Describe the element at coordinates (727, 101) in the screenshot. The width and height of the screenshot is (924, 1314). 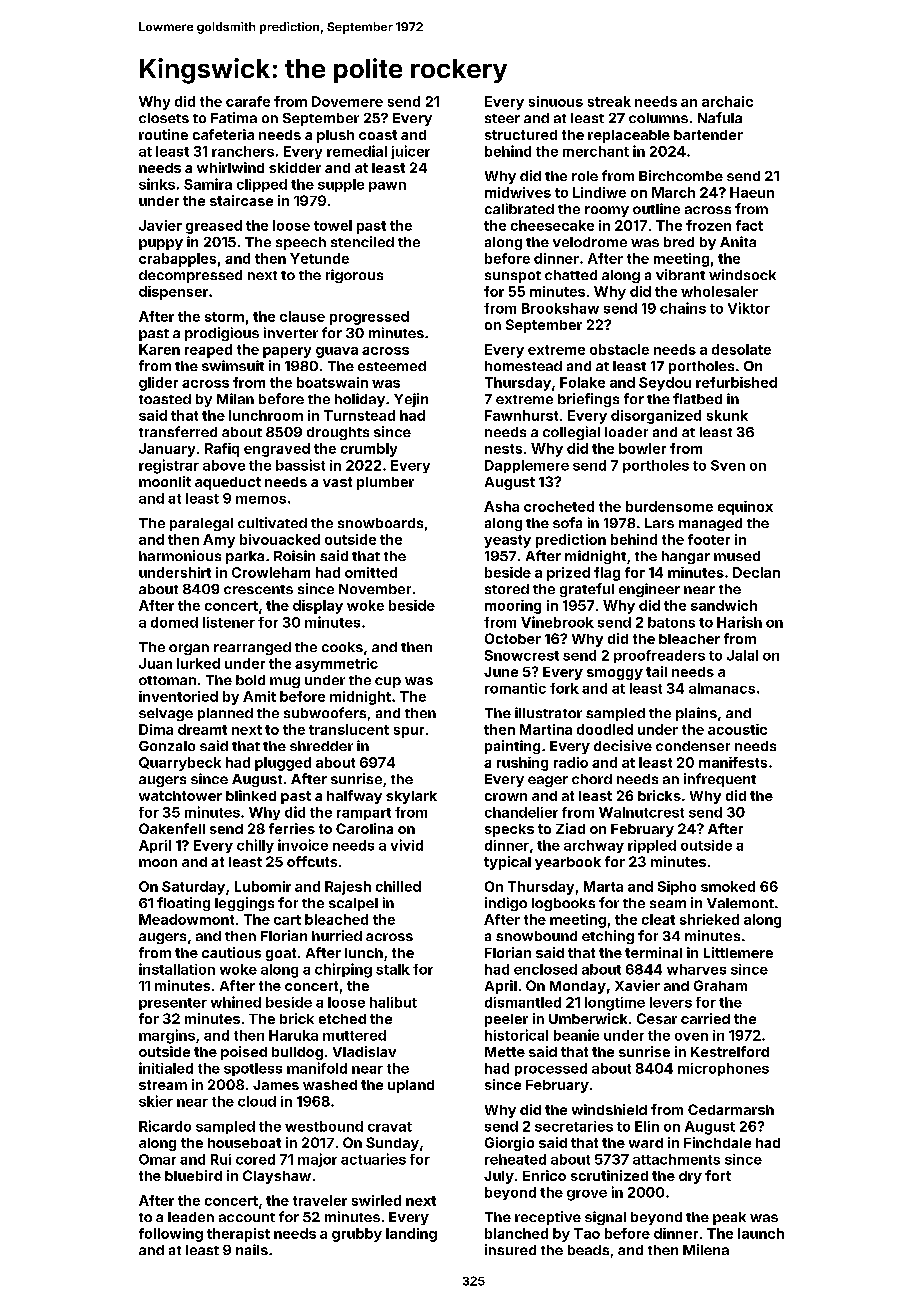
I see `archaic` at that location.
